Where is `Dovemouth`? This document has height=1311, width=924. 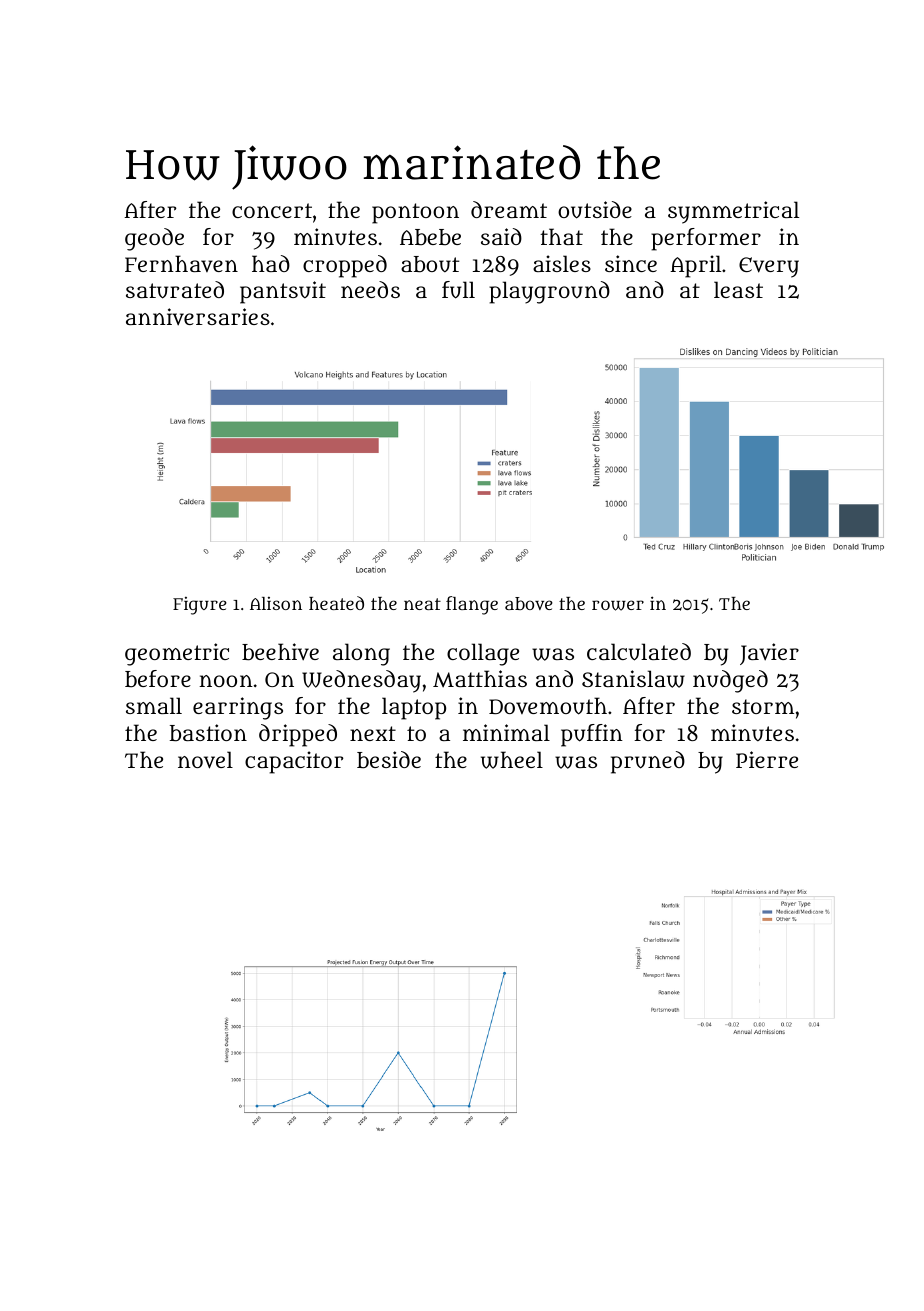 Dovemouth is located at coordinates (548, 706).
